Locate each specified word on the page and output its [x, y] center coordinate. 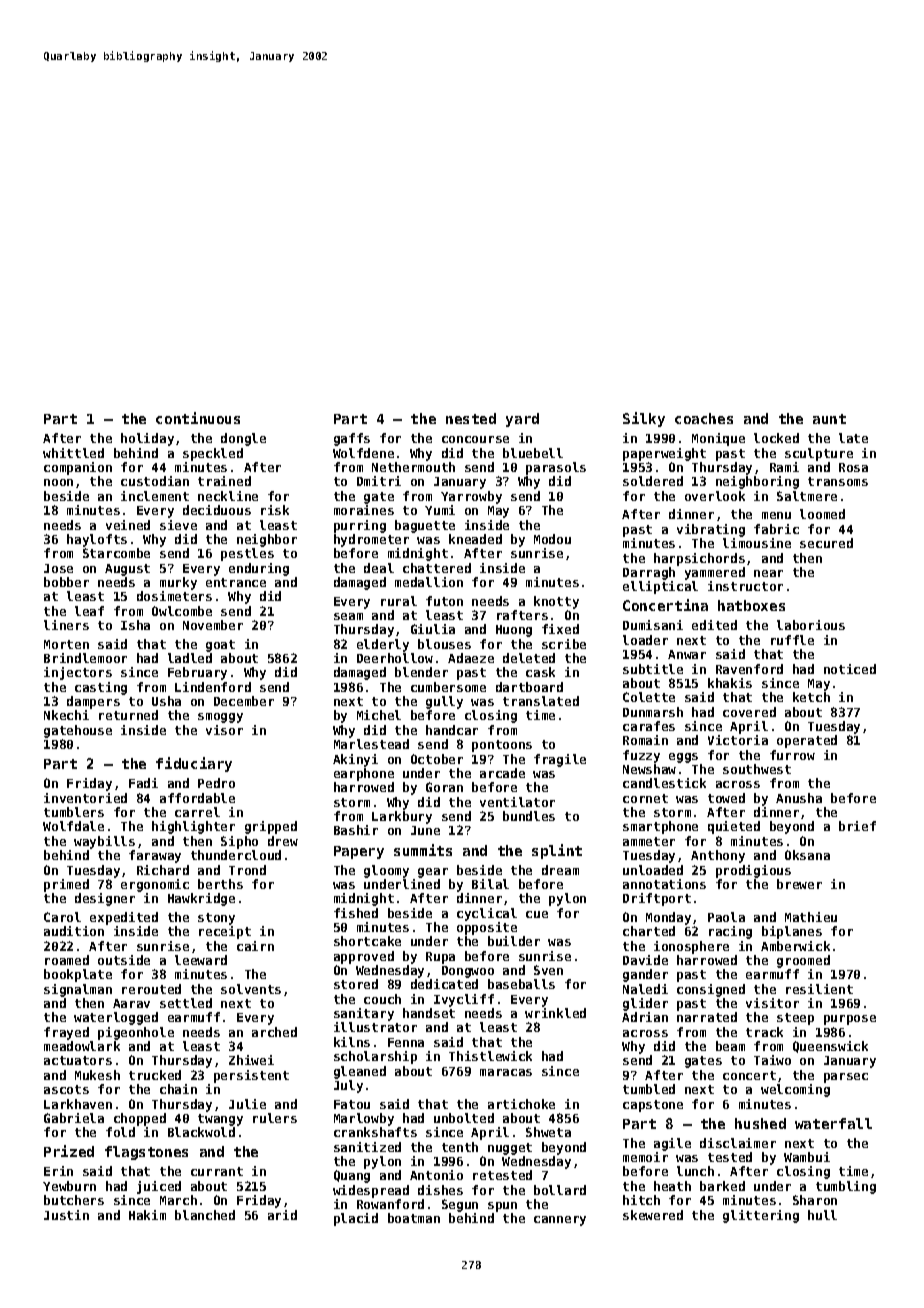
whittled [73, 453]
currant [217, 1171]
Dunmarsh [653, 712]
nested [471, 418]
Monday [668, 918]
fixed [560, 629]
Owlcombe [182, 611]
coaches [704, 418]
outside [124, 960]
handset [429, 1013]
